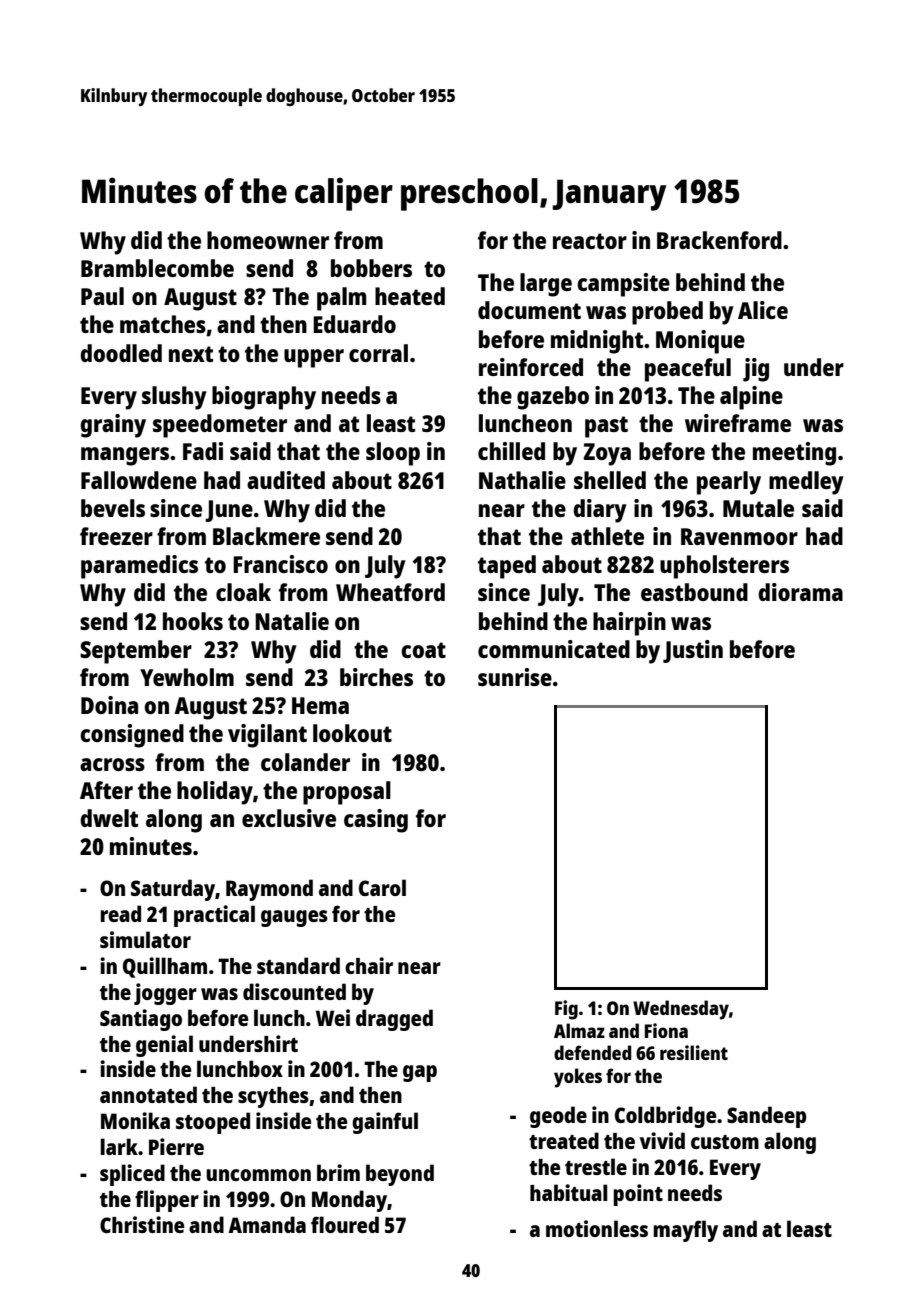 The width and height of the screenshot is (924, 1311). What do you see at coordinates (157, 268) in the screenshot?
I see `Bramblecombe` at bounding box center [157, 268].
